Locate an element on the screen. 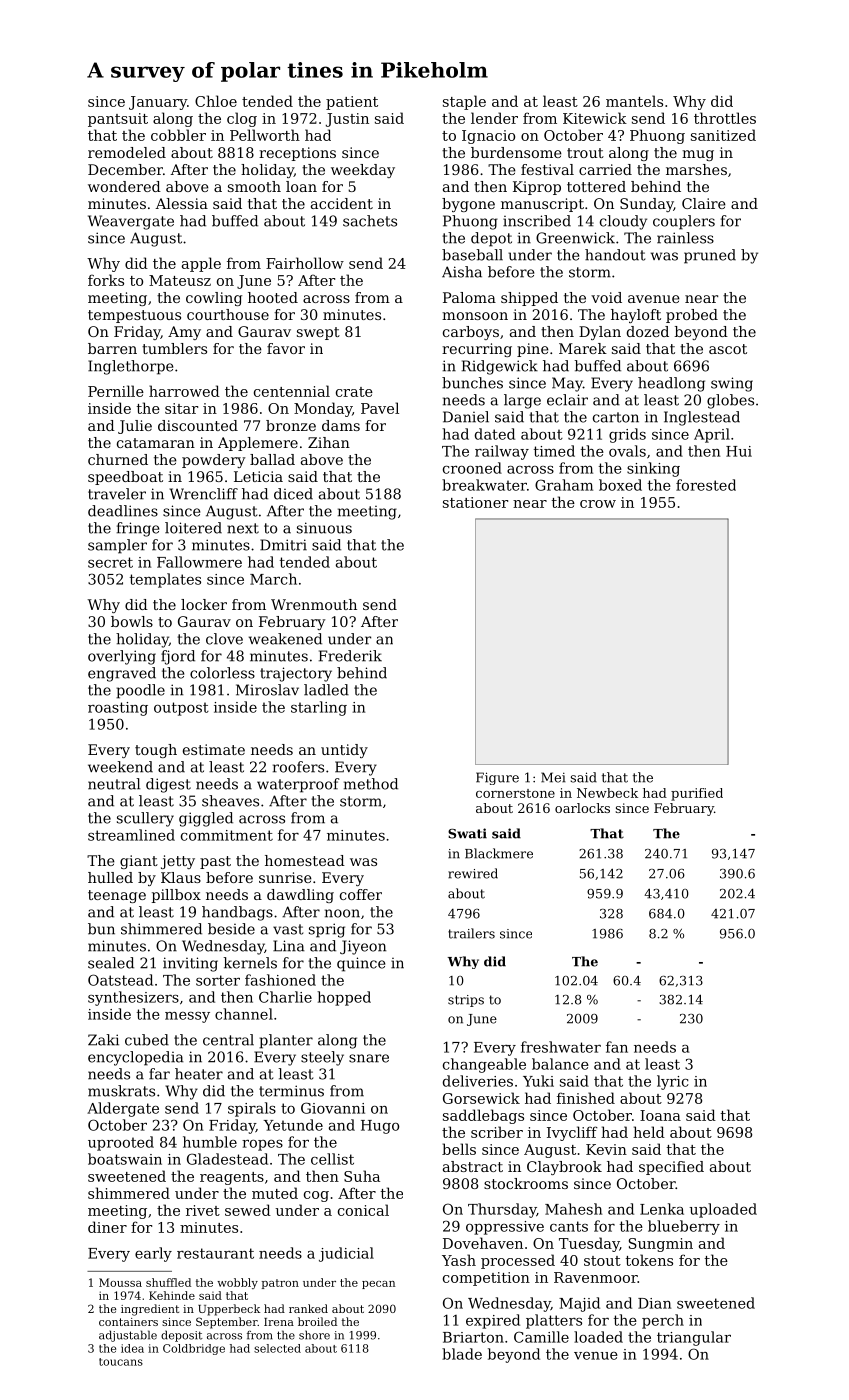 This screenshot has height=1400, width=849. Chloe is located at coordinates (216, 101).
